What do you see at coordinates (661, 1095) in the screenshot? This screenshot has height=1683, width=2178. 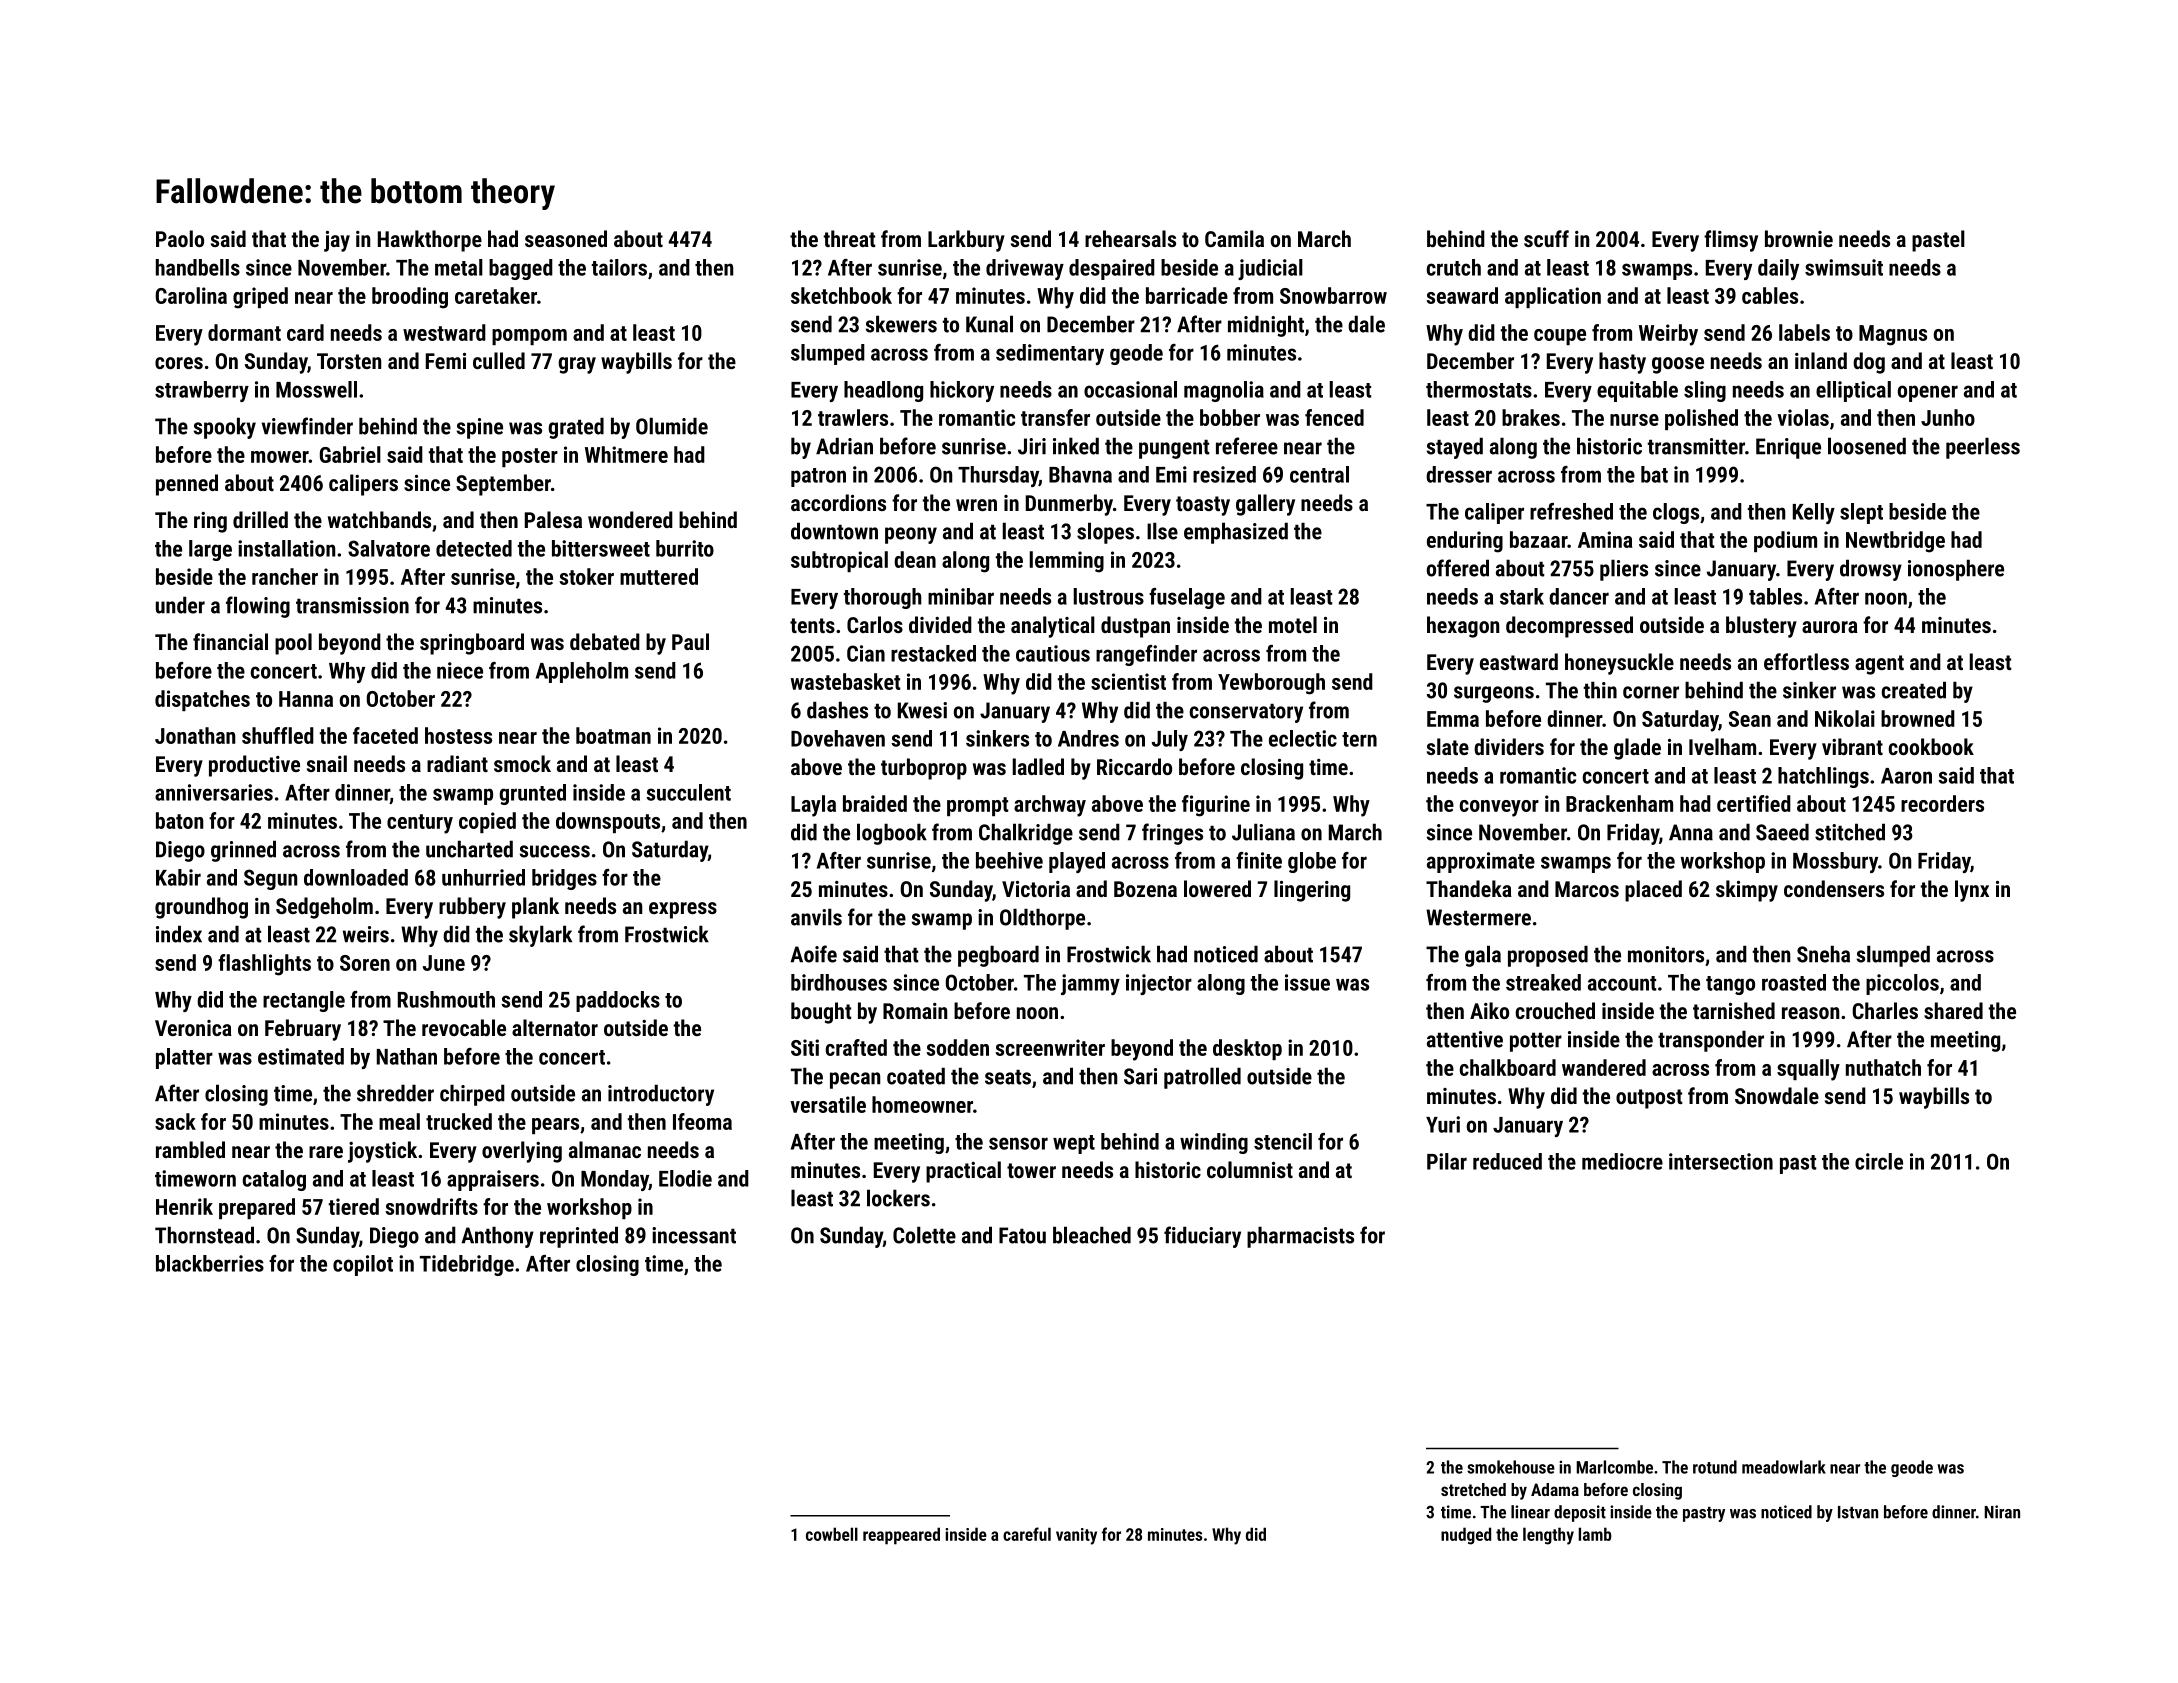 I see `introductory` at bounding box center [661, 1095].
